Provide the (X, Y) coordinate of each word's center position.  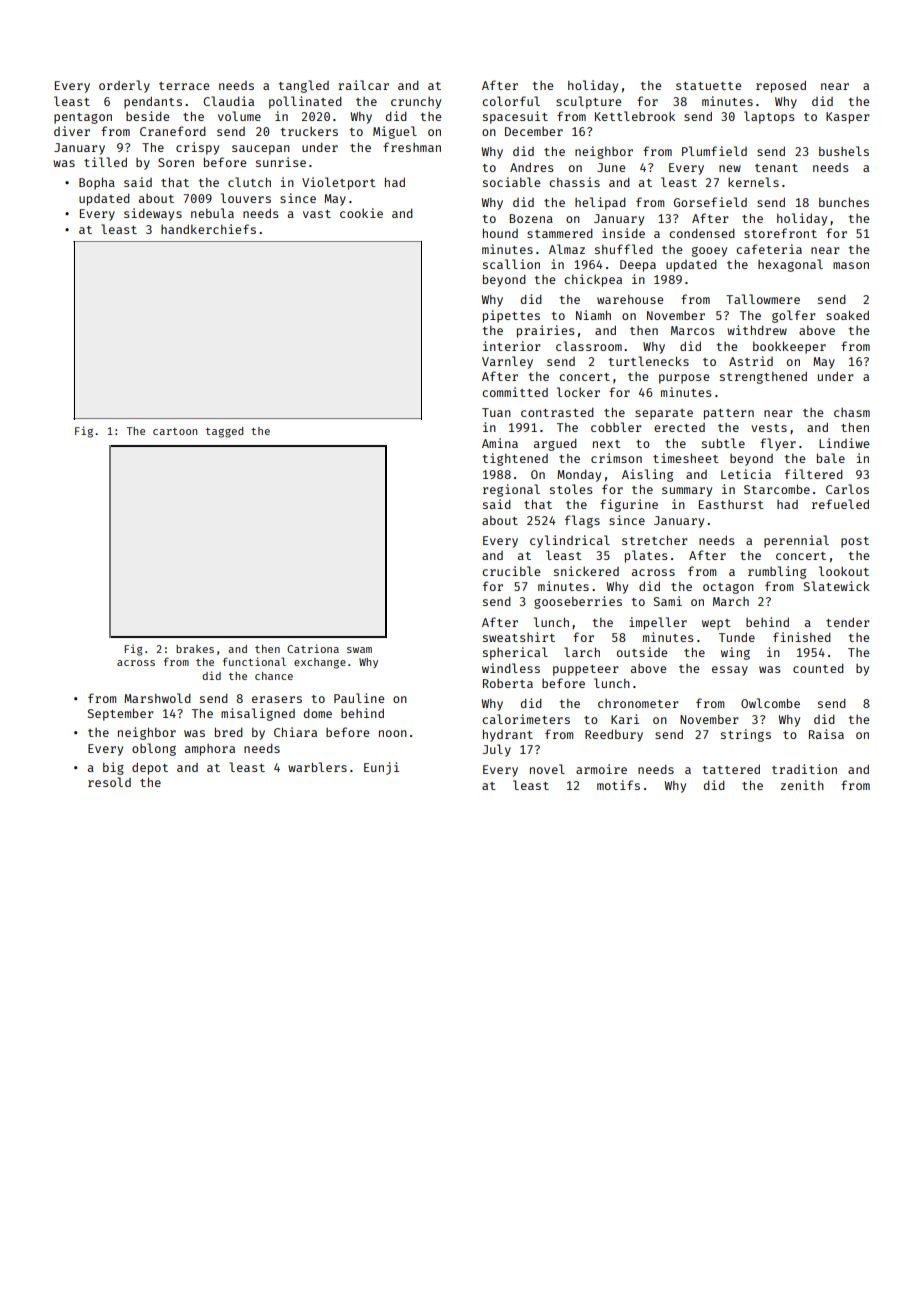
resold (109, 782)
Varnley (507, 362)
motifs (618, 785)
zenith (802, 785)
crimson (616, 458)
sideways (153, 214)
